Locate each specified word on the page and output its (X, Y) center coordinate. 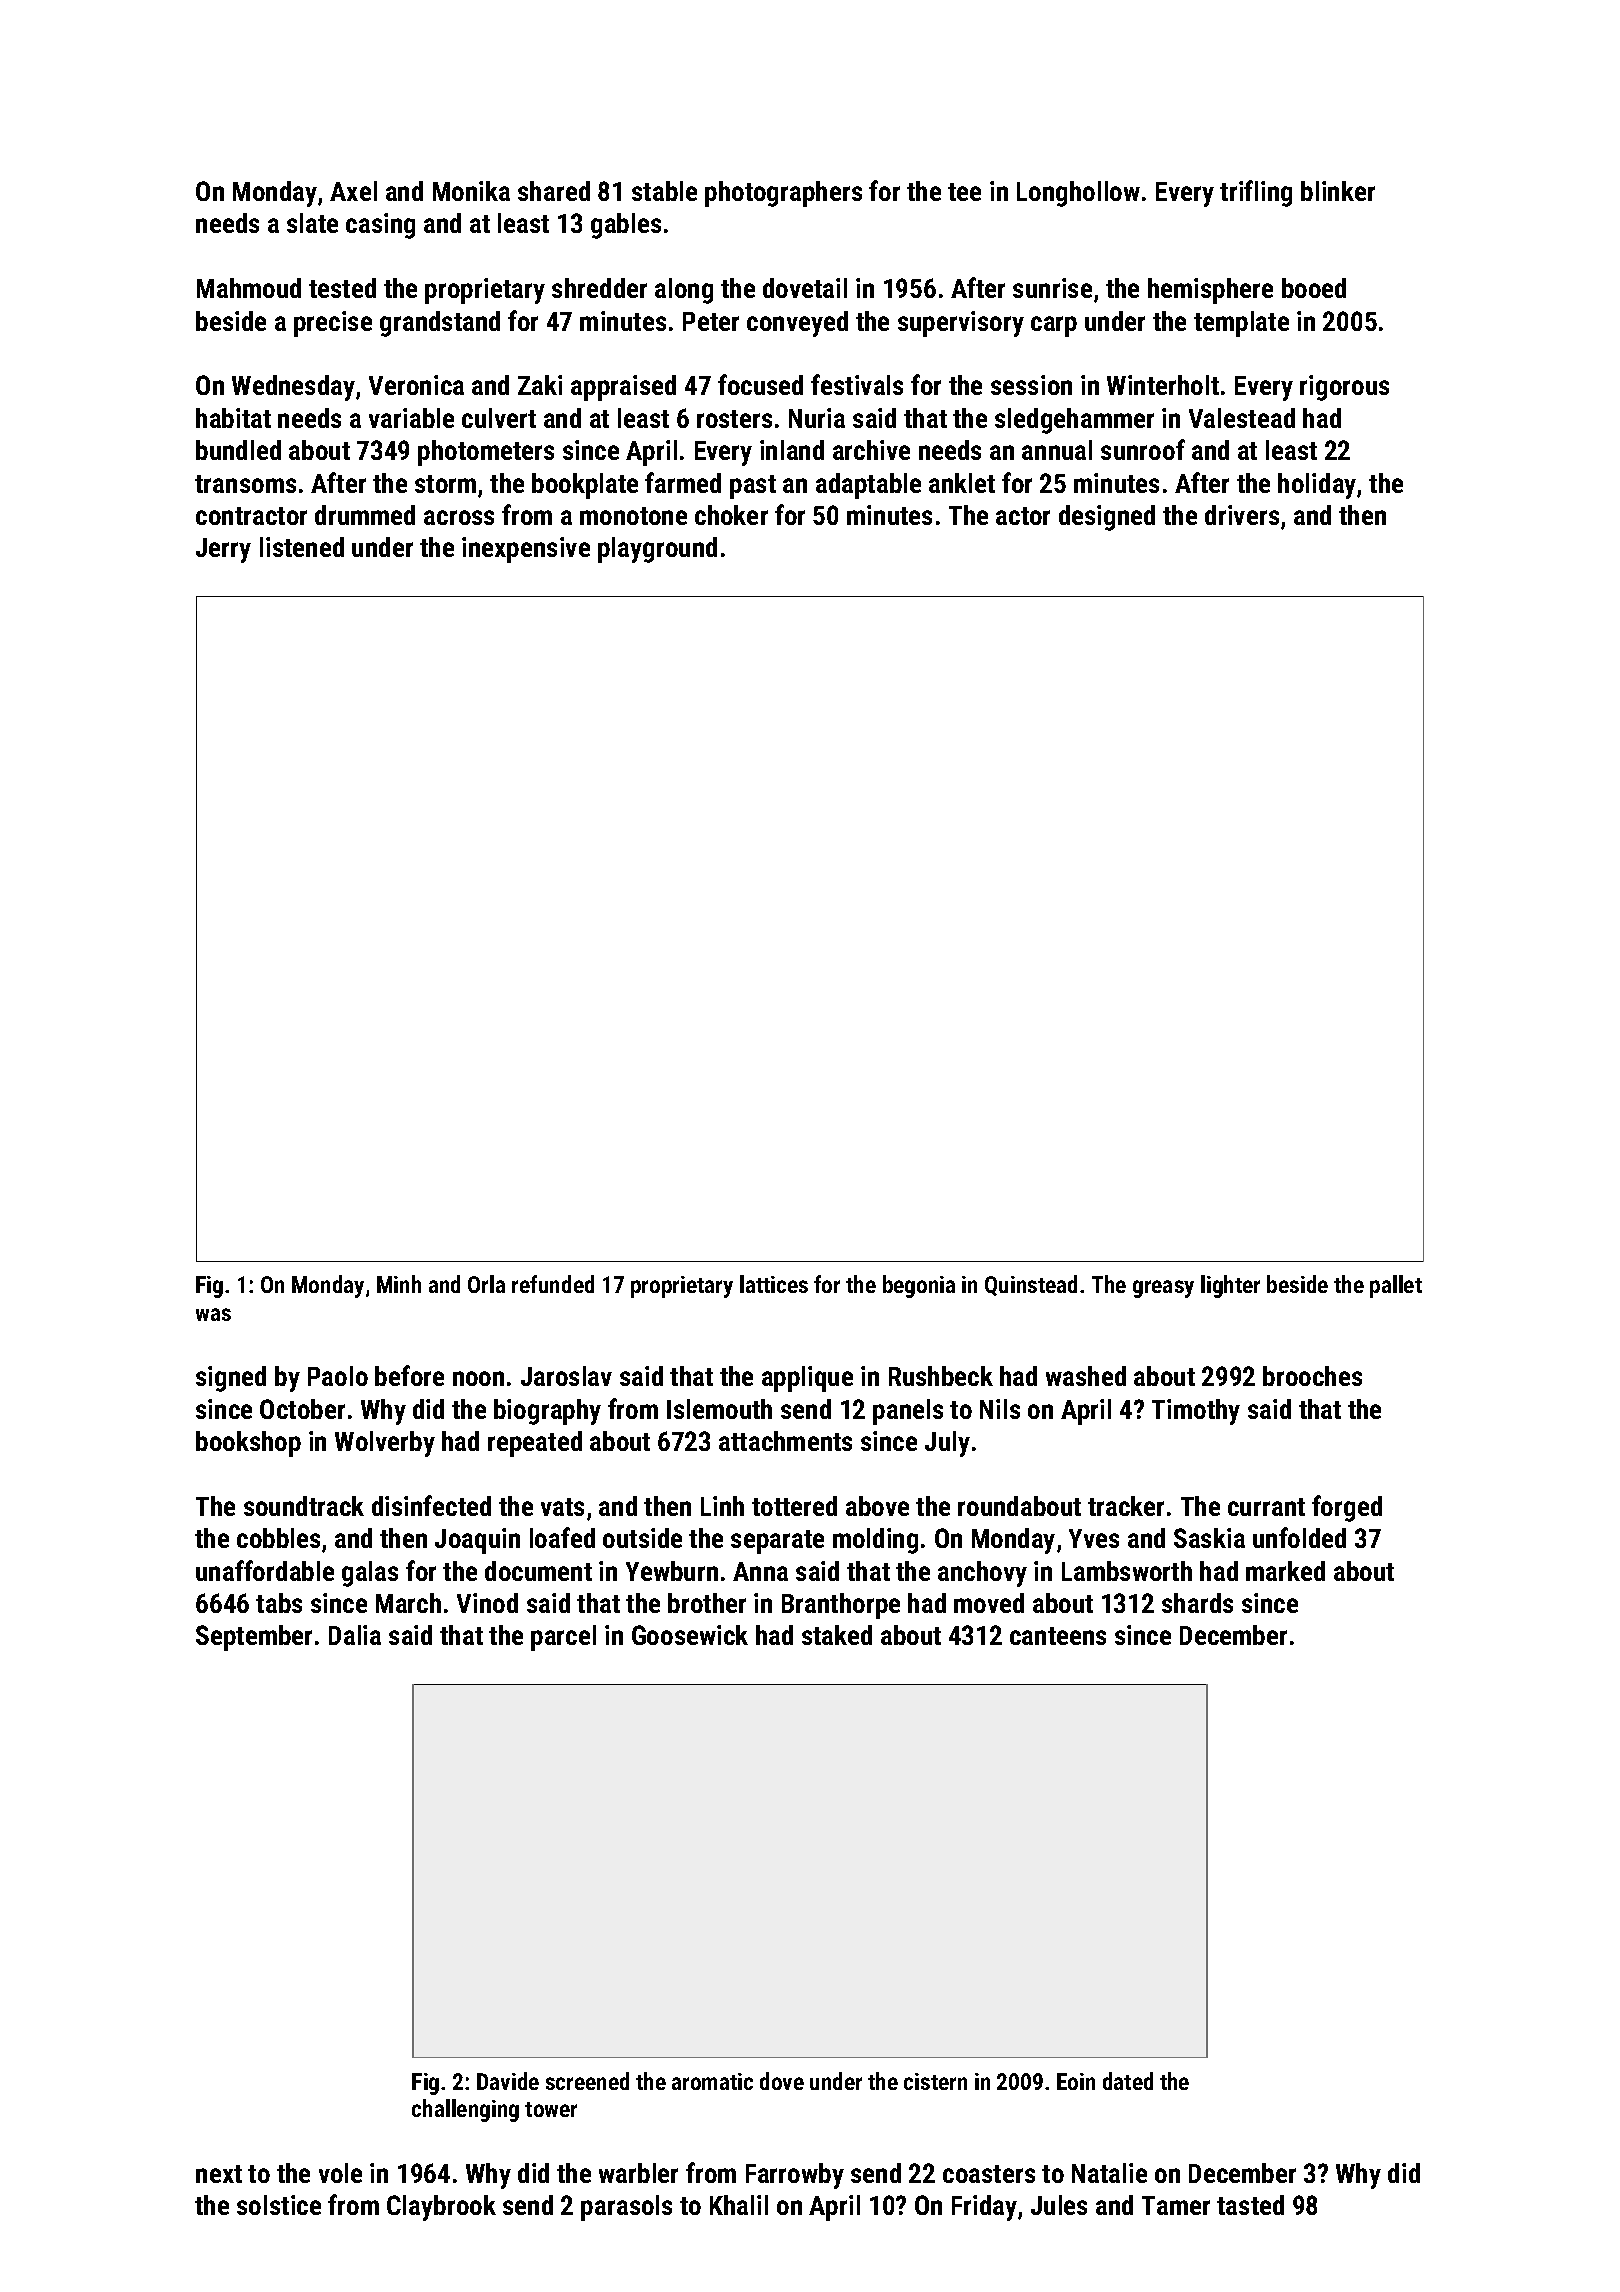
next (219, 2174)
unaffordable (265, 1570)
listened (302, 547)
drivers (1242, 515)
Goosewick (690, 1635)
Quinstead (1031, 1285)
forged (1347, 1508)
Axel (353, 191)
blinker (1338, 191)
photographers (783, 194)
